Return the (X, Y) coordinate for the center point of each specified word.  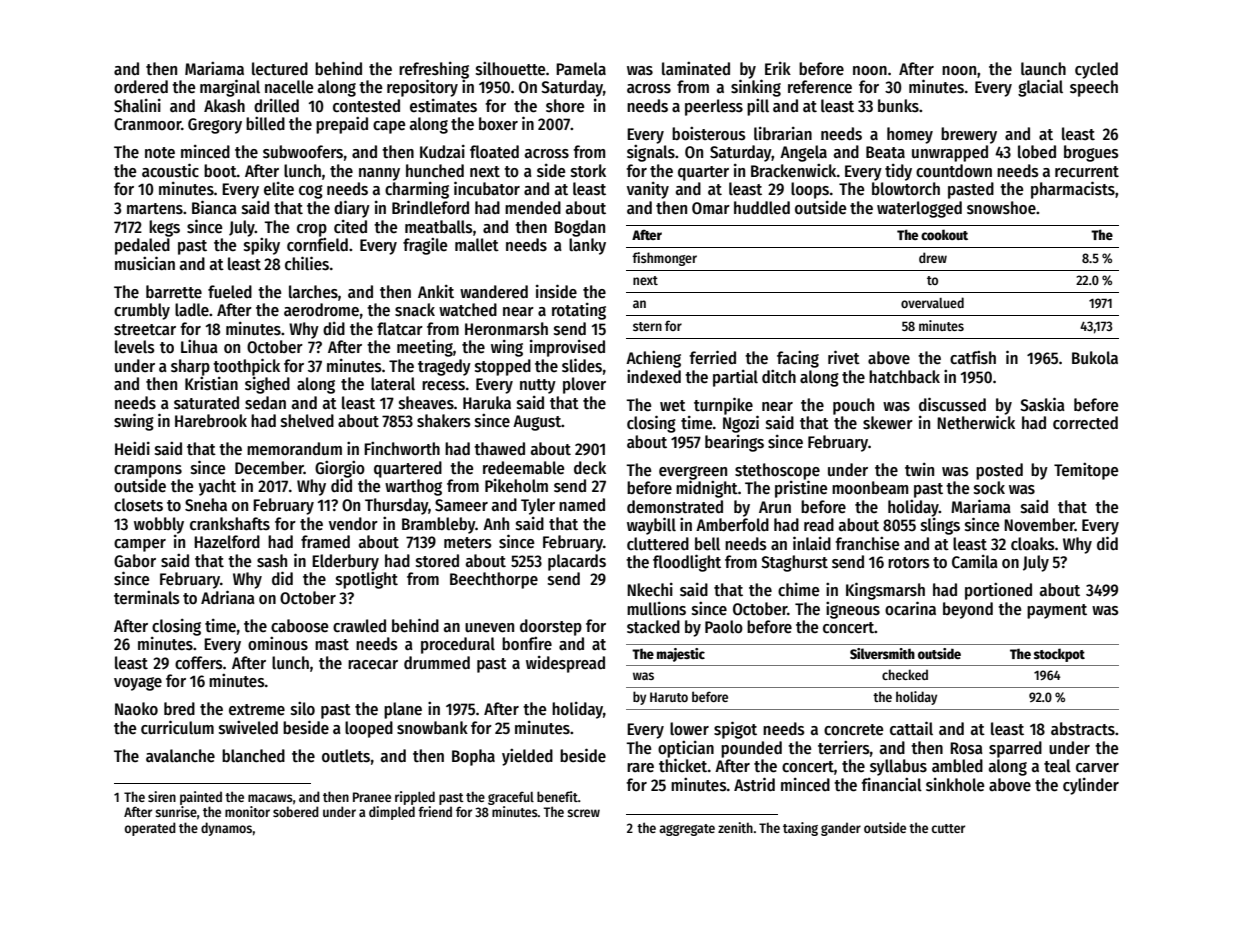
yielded (527, 757)
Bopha (473, 757)
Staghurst (794, 563)
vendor (353, 524)
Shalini (137, 106)
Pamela (581, 69)
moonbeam (870, 488)
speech (1094, 88)
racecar (373, 665)
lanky (587, 246)
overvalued (932, 302)
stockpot (1059, 655)
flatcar (400, 329)
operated (150, 829)
